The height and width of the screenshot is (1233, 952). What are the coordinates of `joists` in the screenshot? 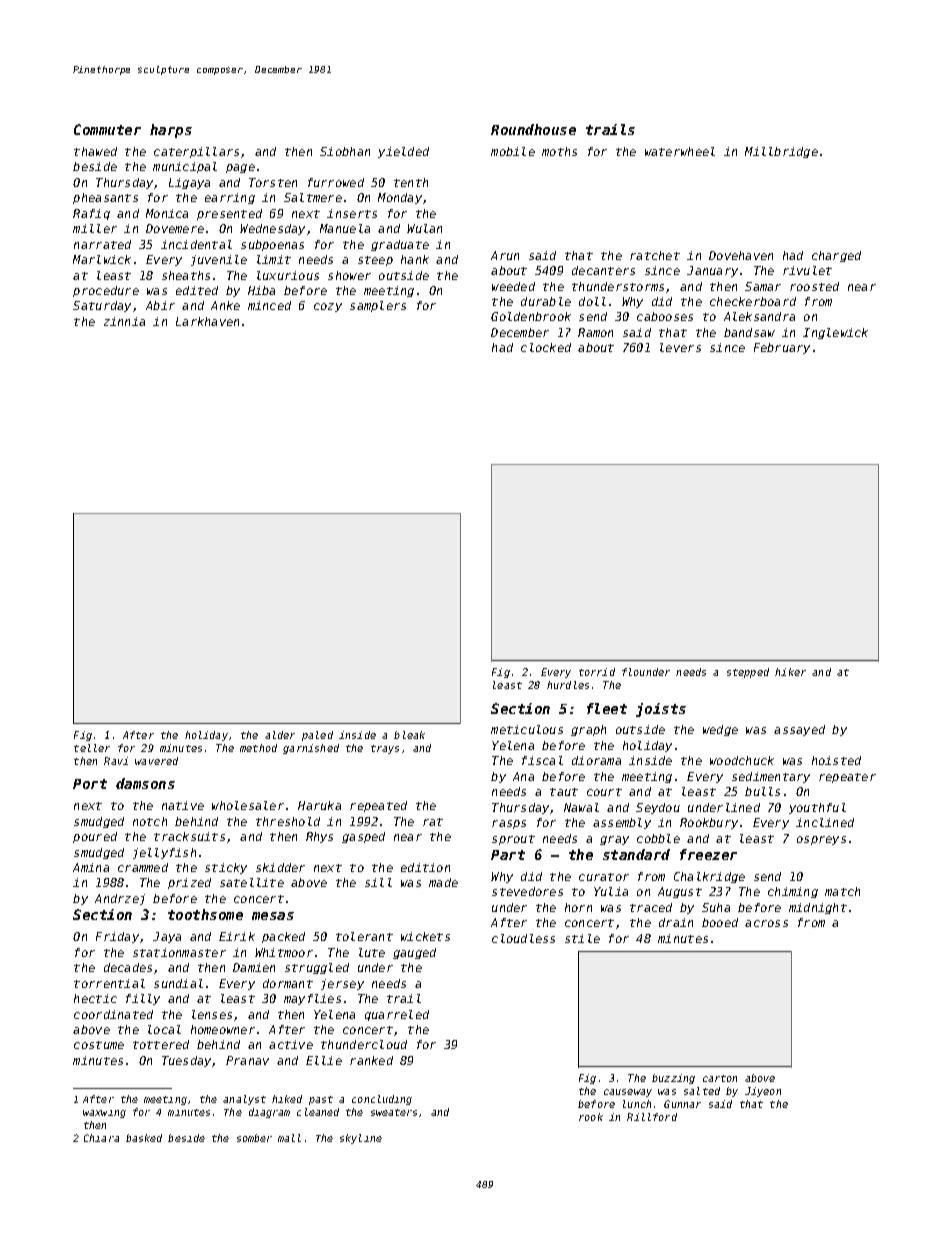 It's located at (661, 710).
